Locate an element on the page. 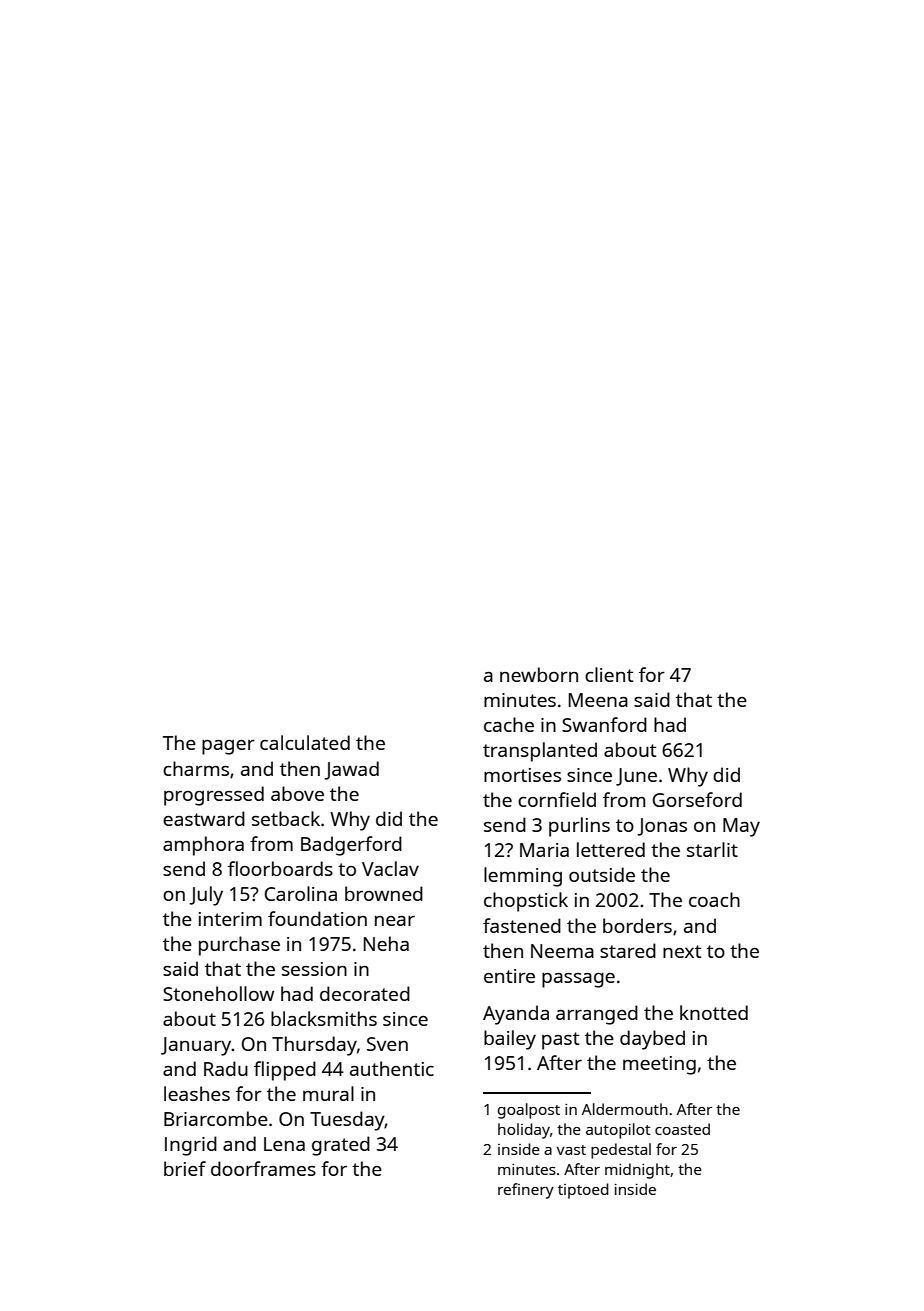 Image resolution: width=924 pixels, height=1311 pixels. borders is located at coordinates (637, 925).
